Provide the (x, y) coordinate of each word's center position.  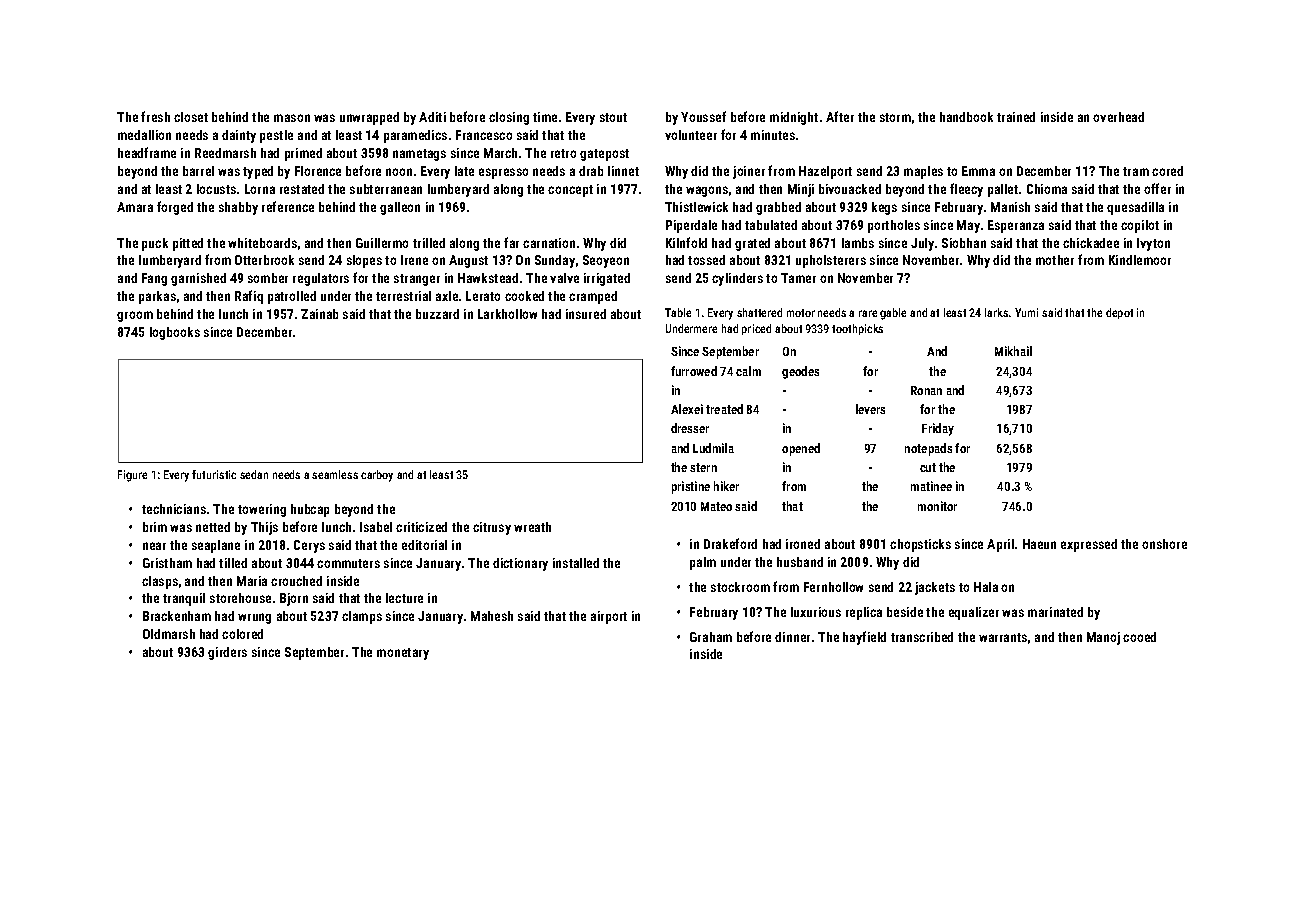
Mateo (716, 506)
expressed (1089, 545)
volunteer (691, 135)
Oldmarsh (169, 634)
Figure (132, 476)
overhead (1118, 117)
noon (399, 172)
